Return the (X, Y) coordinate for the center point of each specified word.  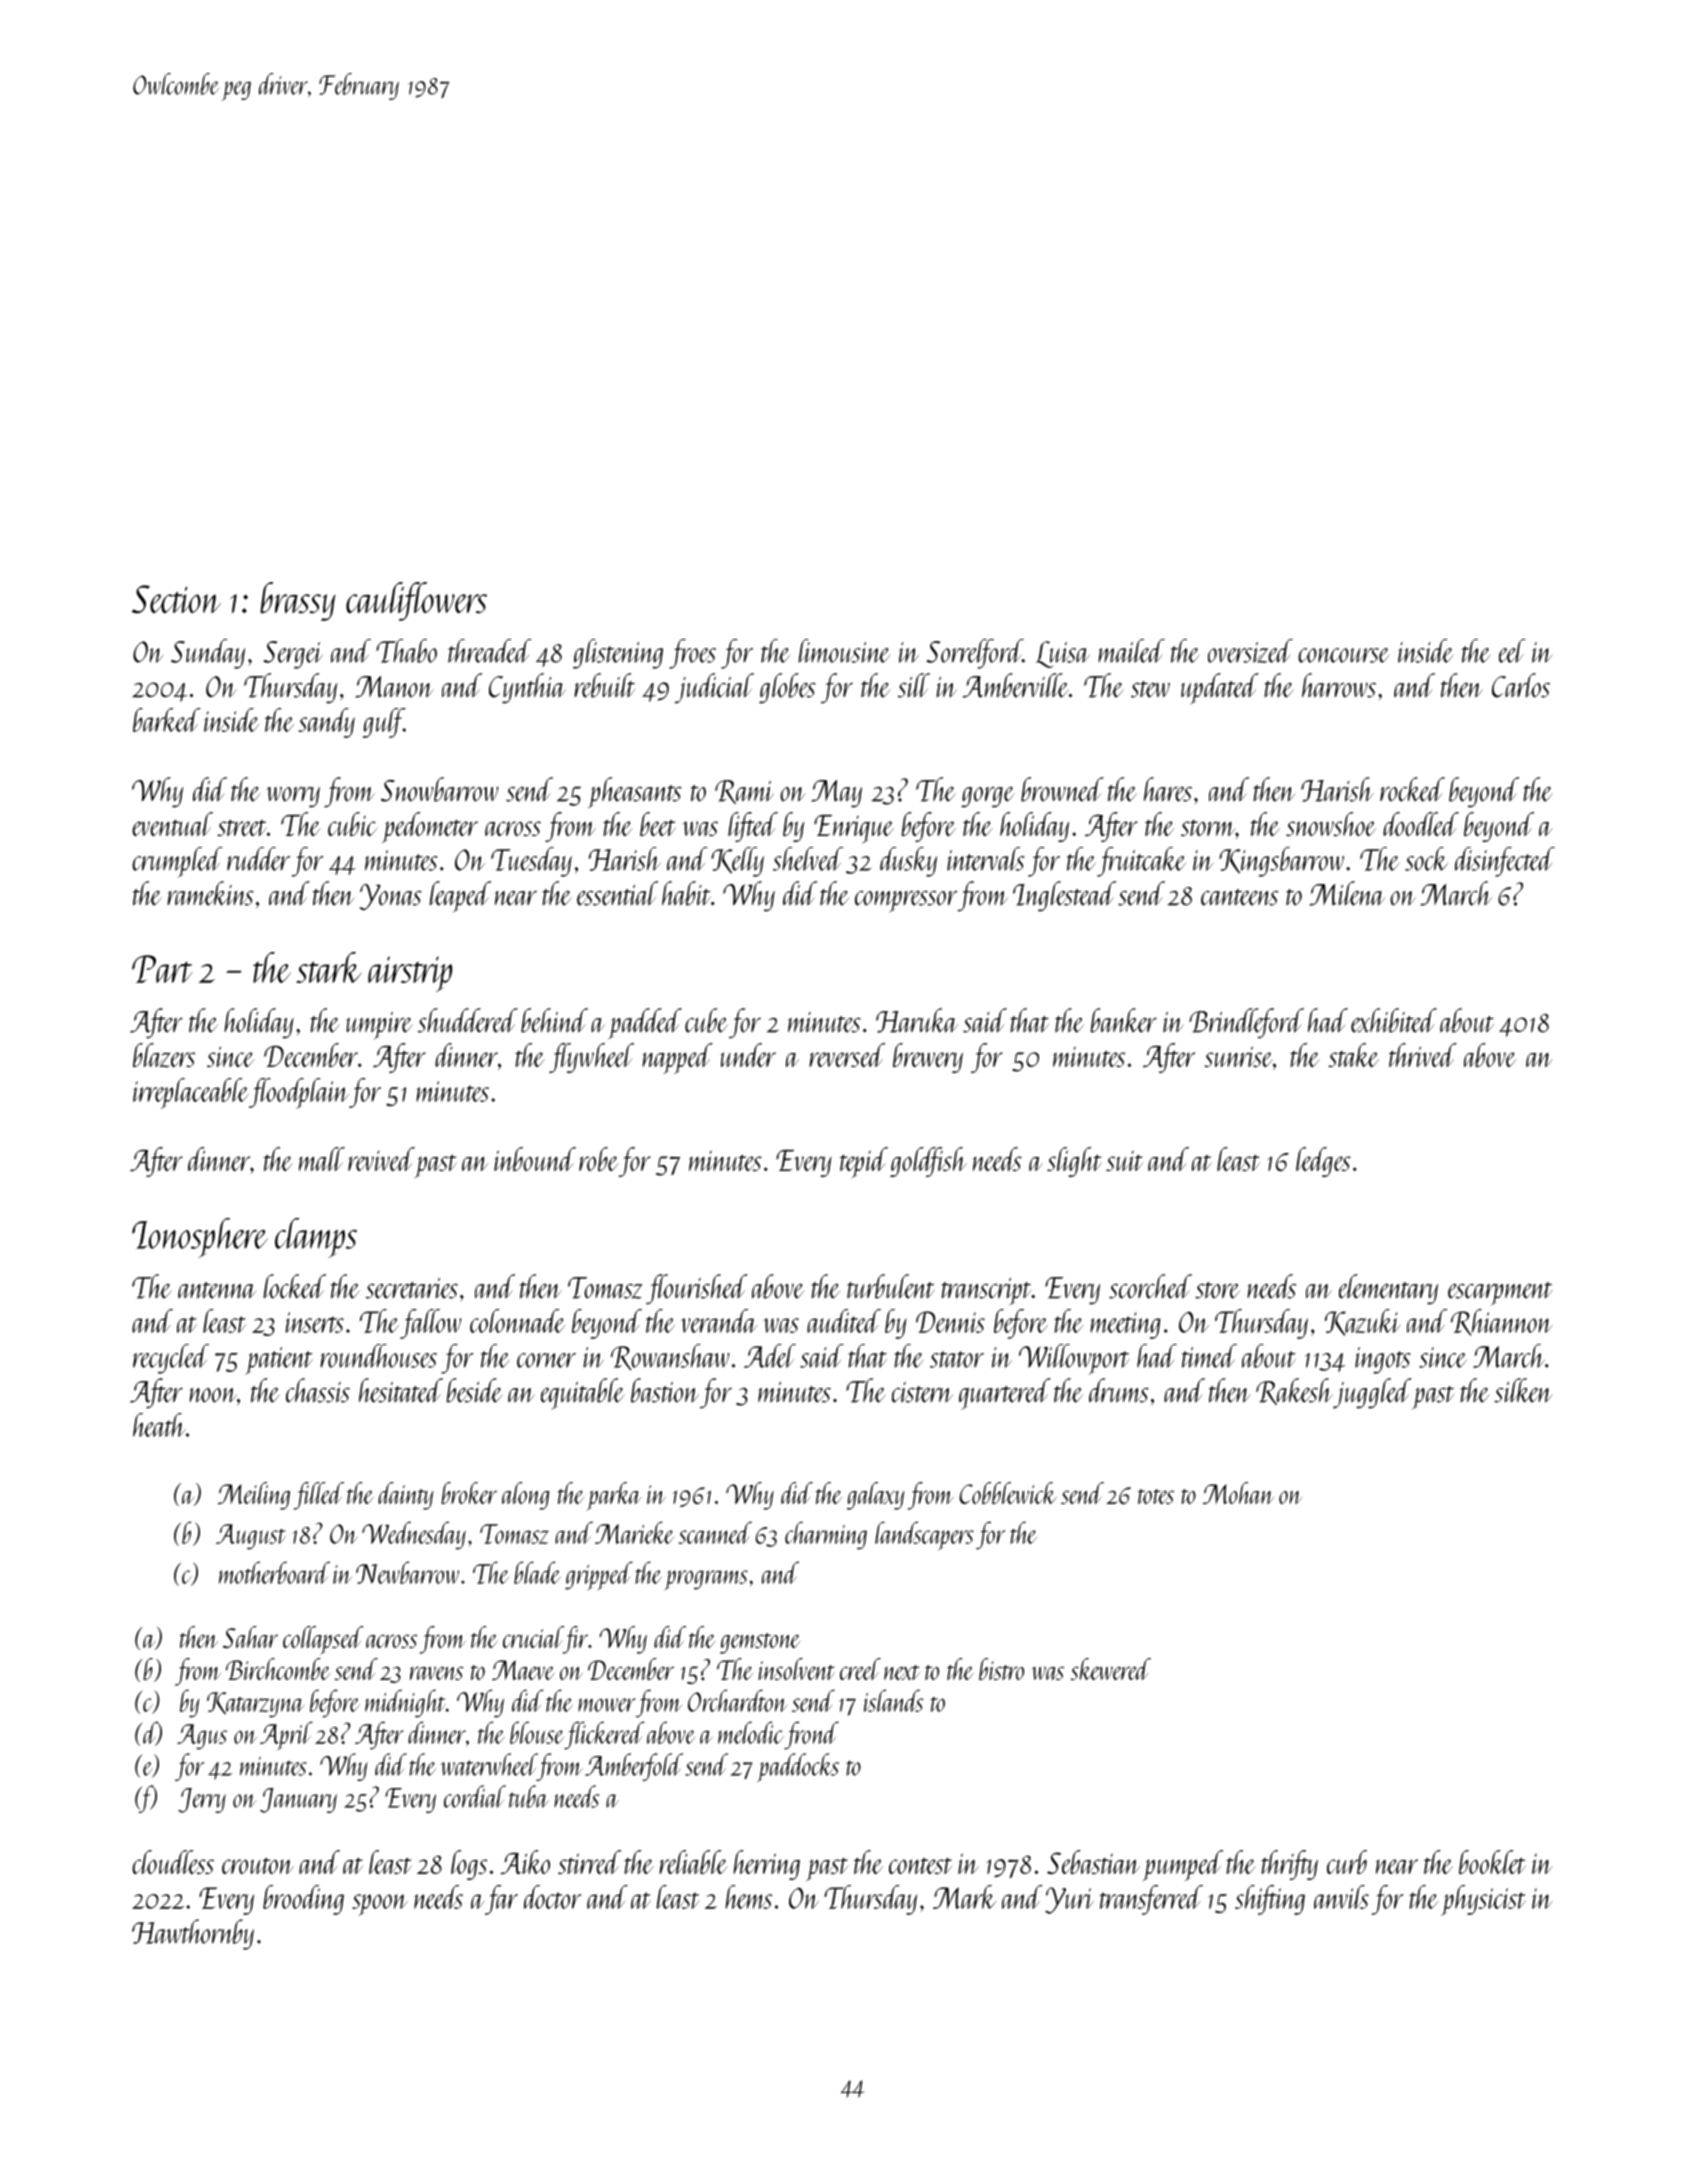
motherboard (274, 1572)
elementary (1388, 1289)
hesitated (401, 1390)
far (501, 1900)
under (748, 1055)
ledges (1323, 1162)
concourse (1343, 655)
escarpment (1500, 1293)
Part (162, 969)
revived (381, 1159)
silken (1523, 1390)
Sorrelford (974, 654)
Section (176, 599)
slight (1074, 1162)
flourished (697, 1289)
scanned (715, 1532)
